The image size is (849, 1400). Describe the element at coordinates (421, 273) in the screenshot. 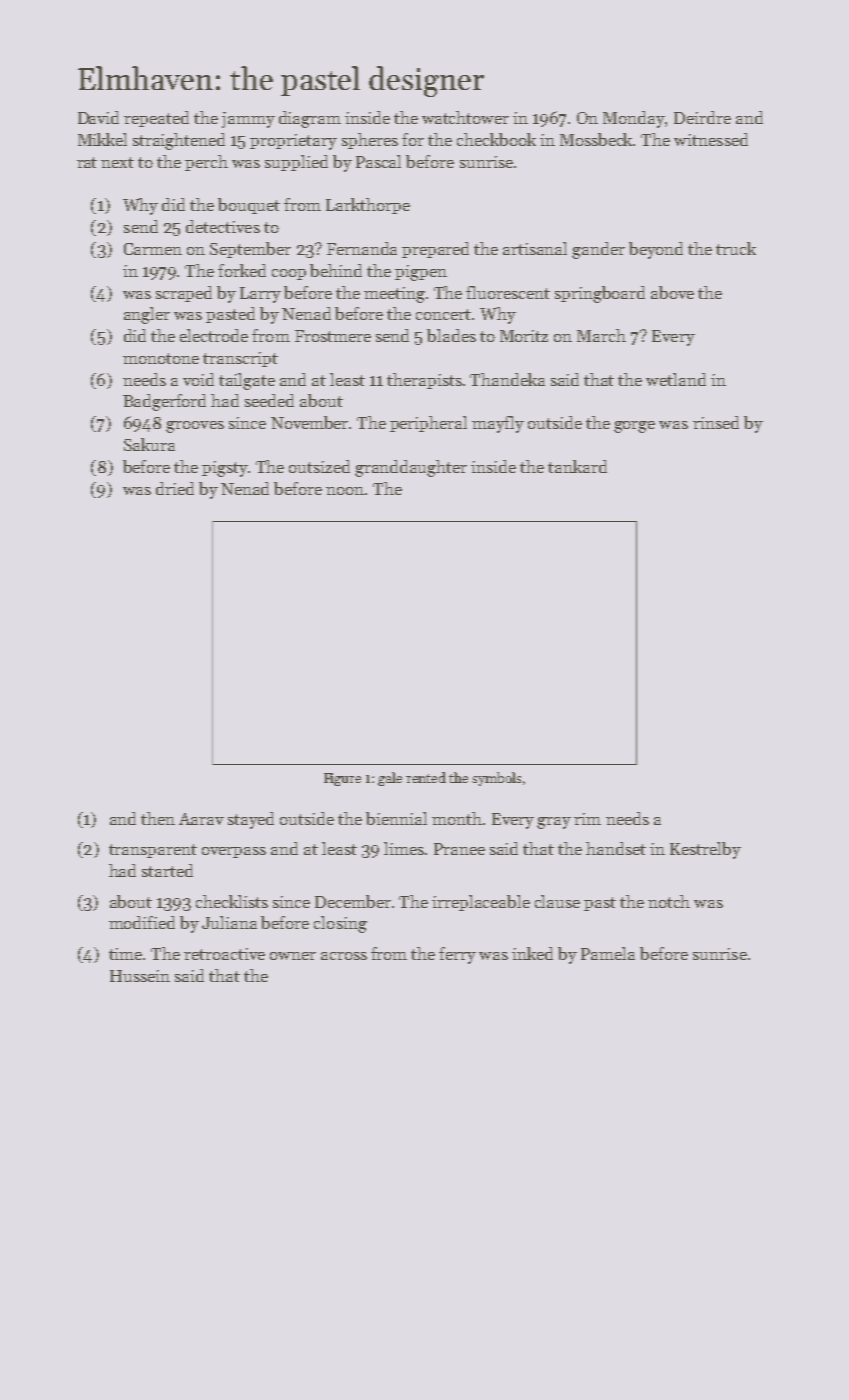

I see `pigpen` at that location.
